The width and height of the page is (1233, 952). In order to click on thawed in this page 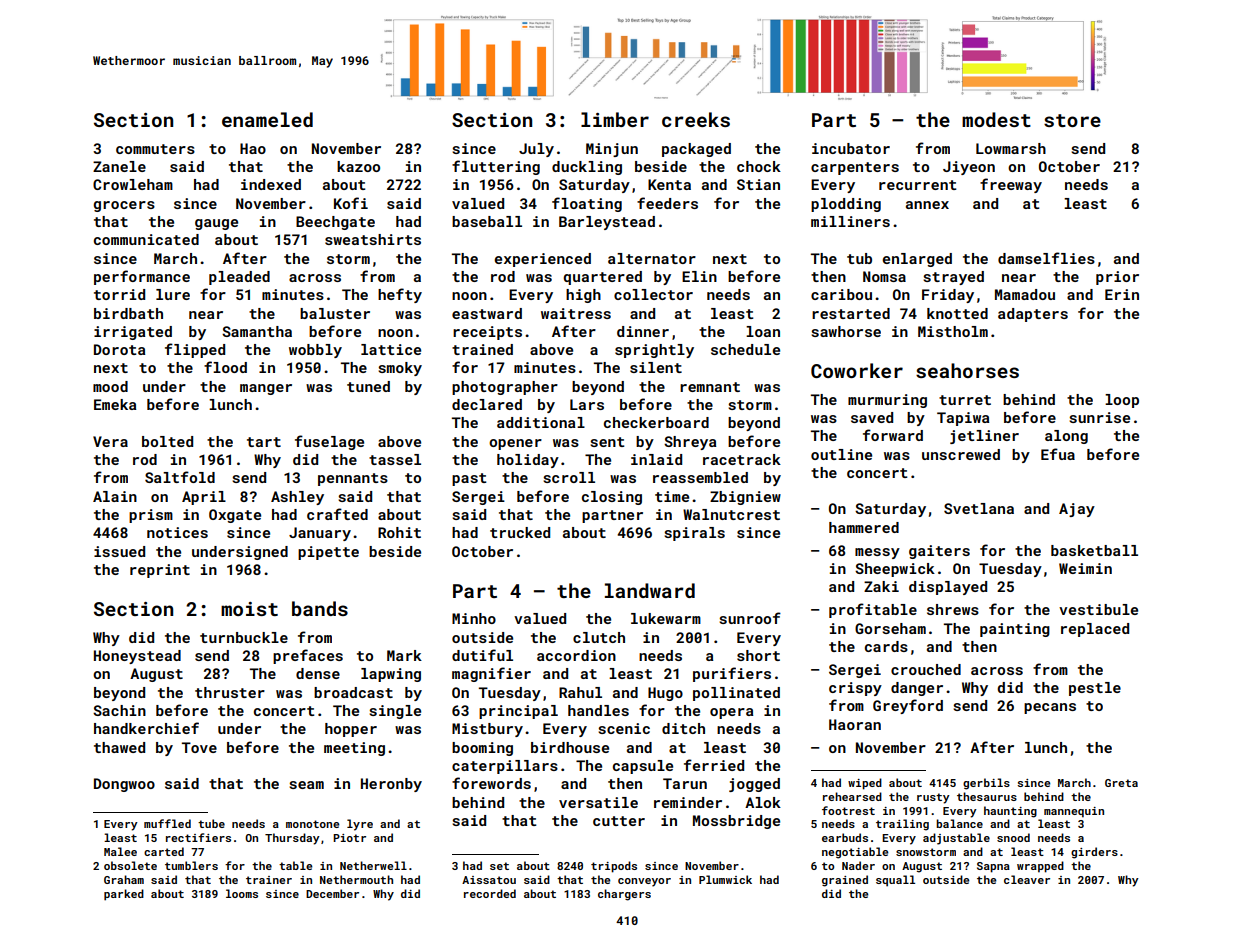, I will do `click(119, 747)`.
